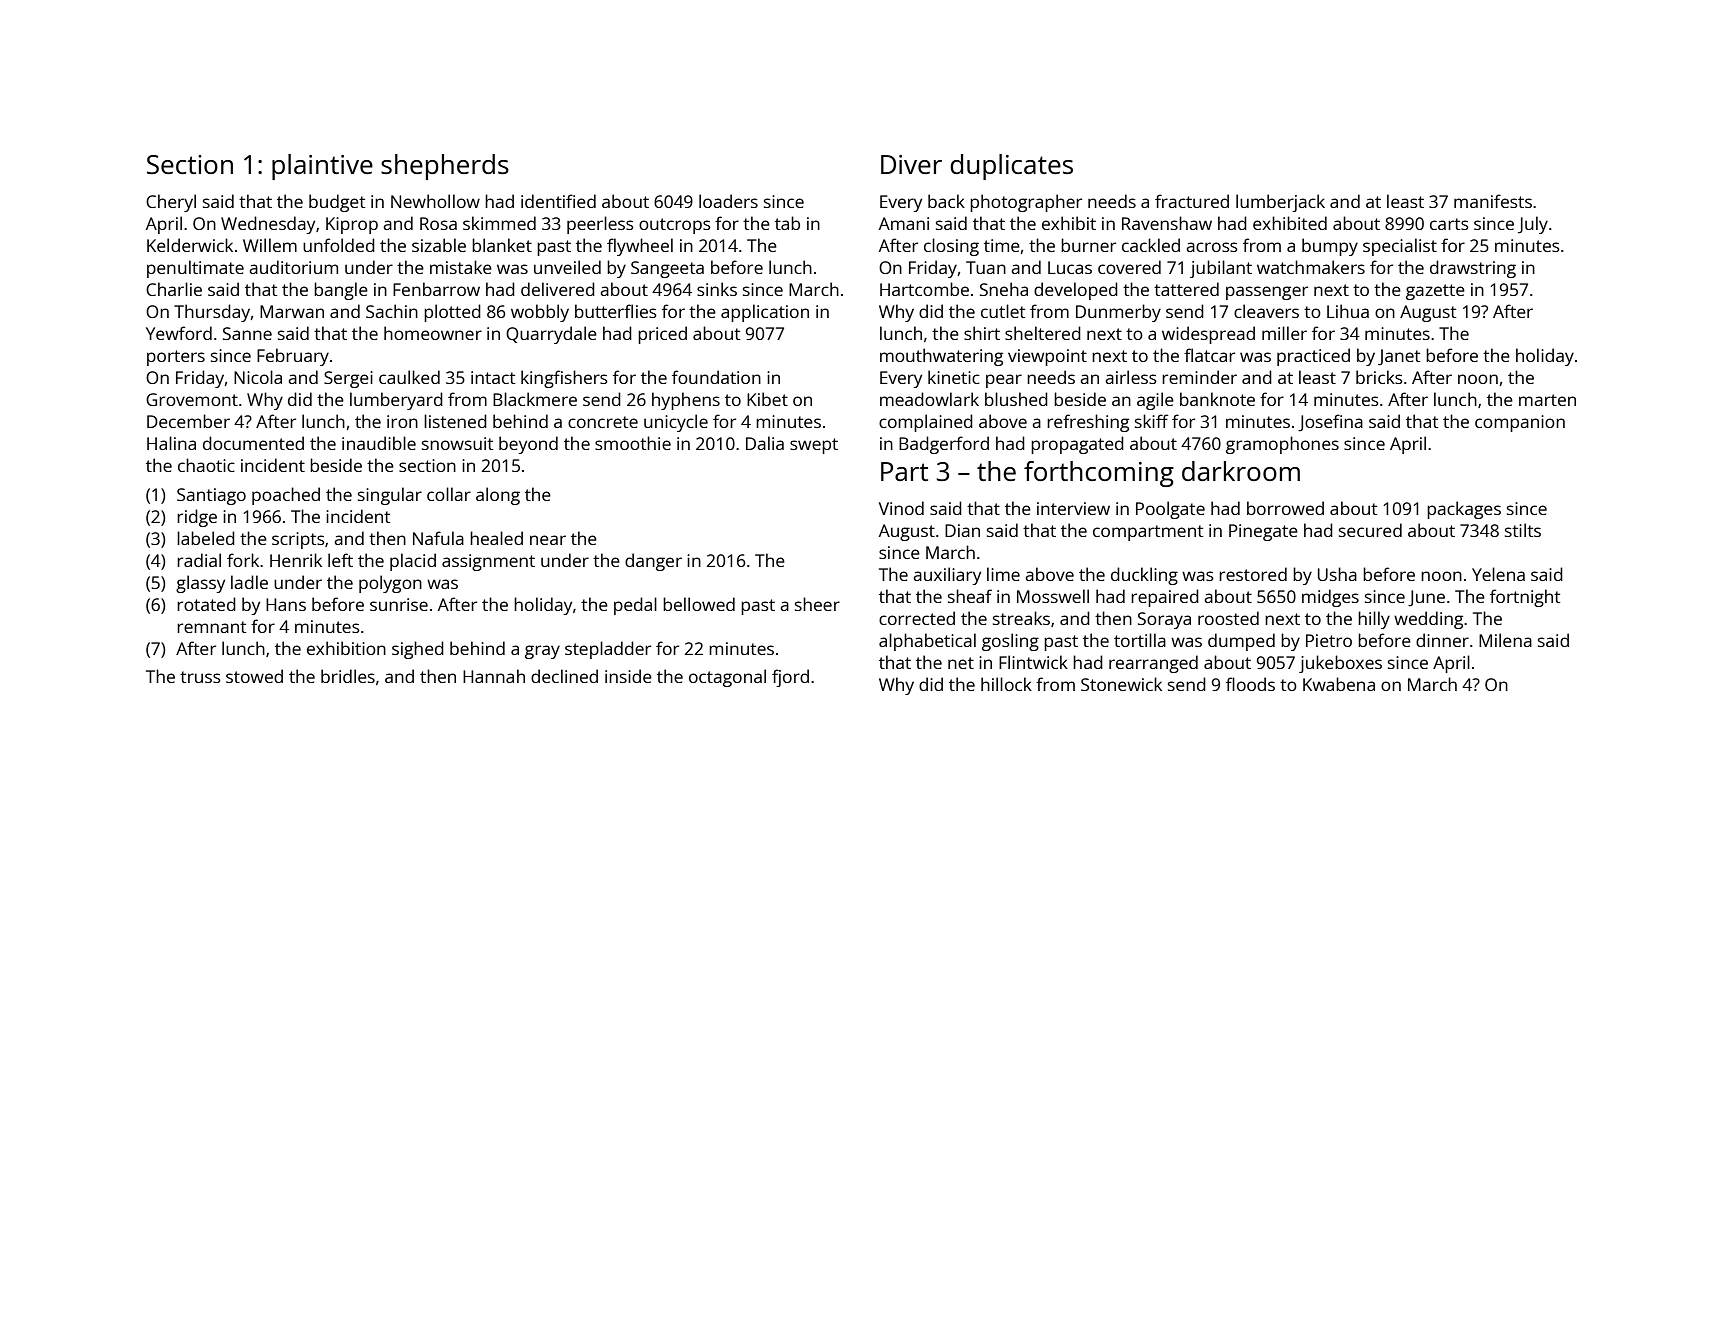 This screenshot has width=1727, height=1335. Describe the element at coordinates (1266, 311) in the screenshot. I see `cleavers` at that location.
